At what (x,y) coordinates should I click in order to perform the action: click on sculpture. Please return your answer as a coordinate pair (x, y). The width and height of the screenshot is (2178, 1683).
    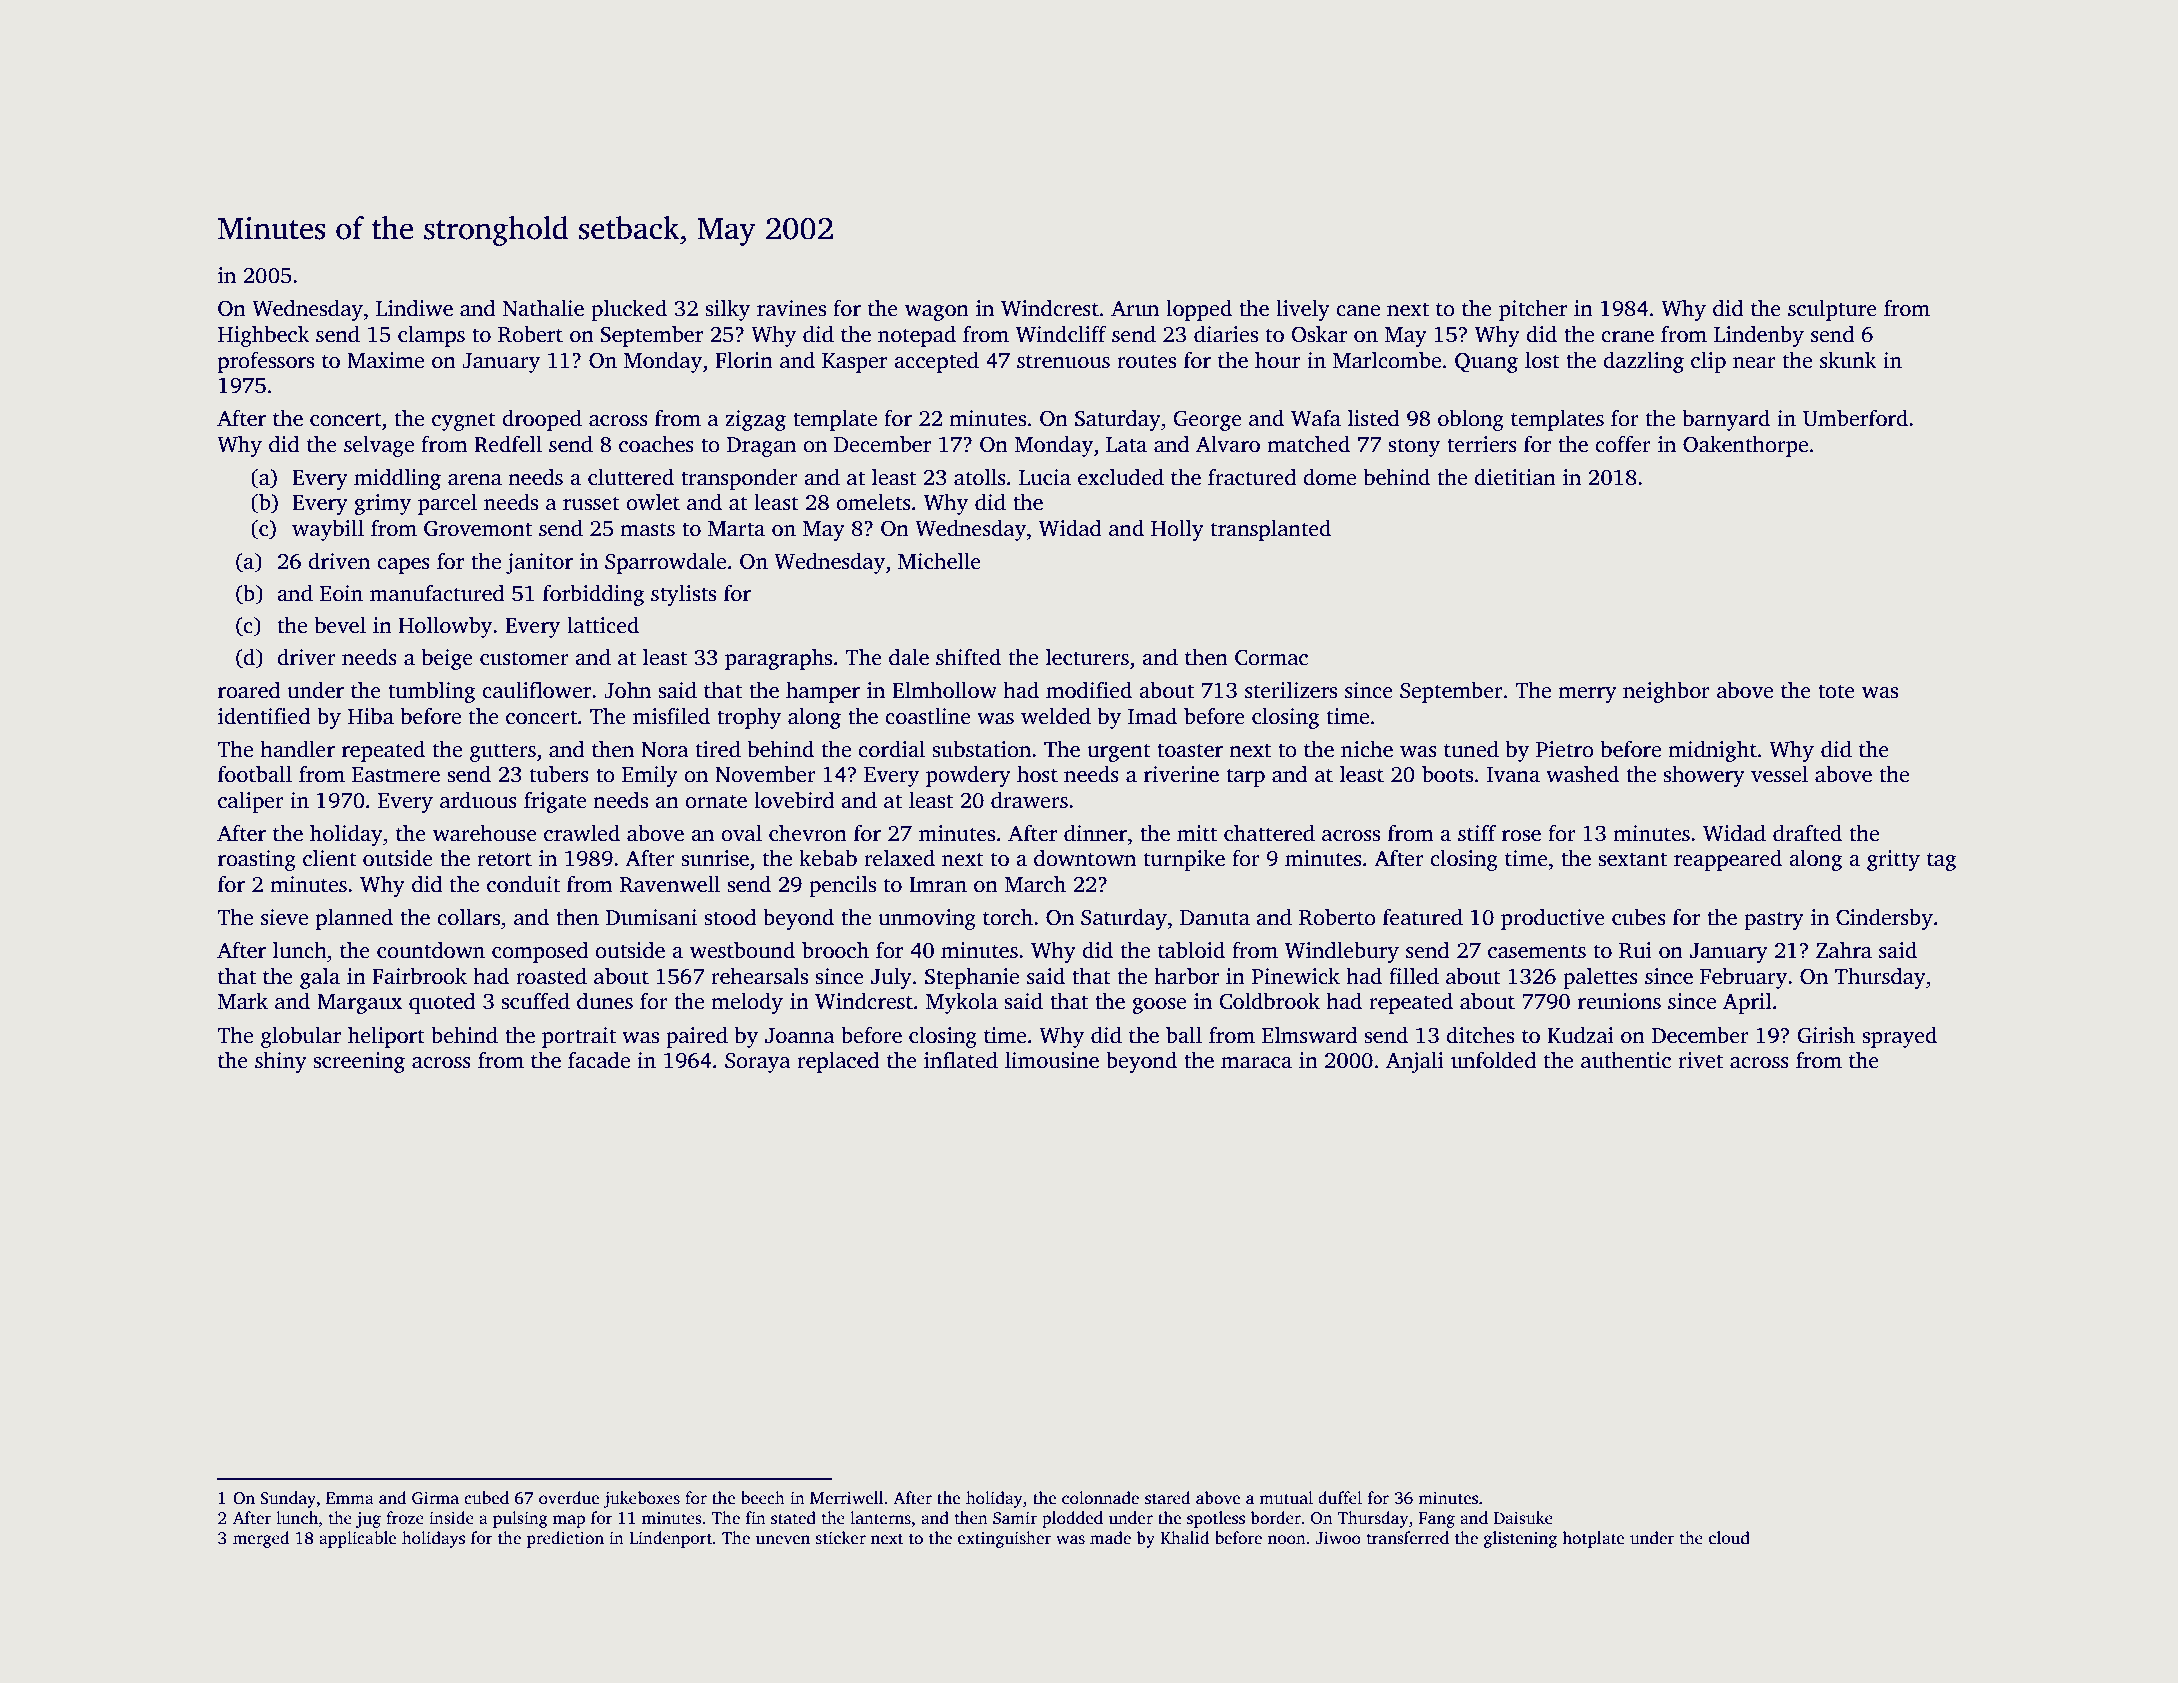
    Looking at the image, I should click on (1832, 310).
